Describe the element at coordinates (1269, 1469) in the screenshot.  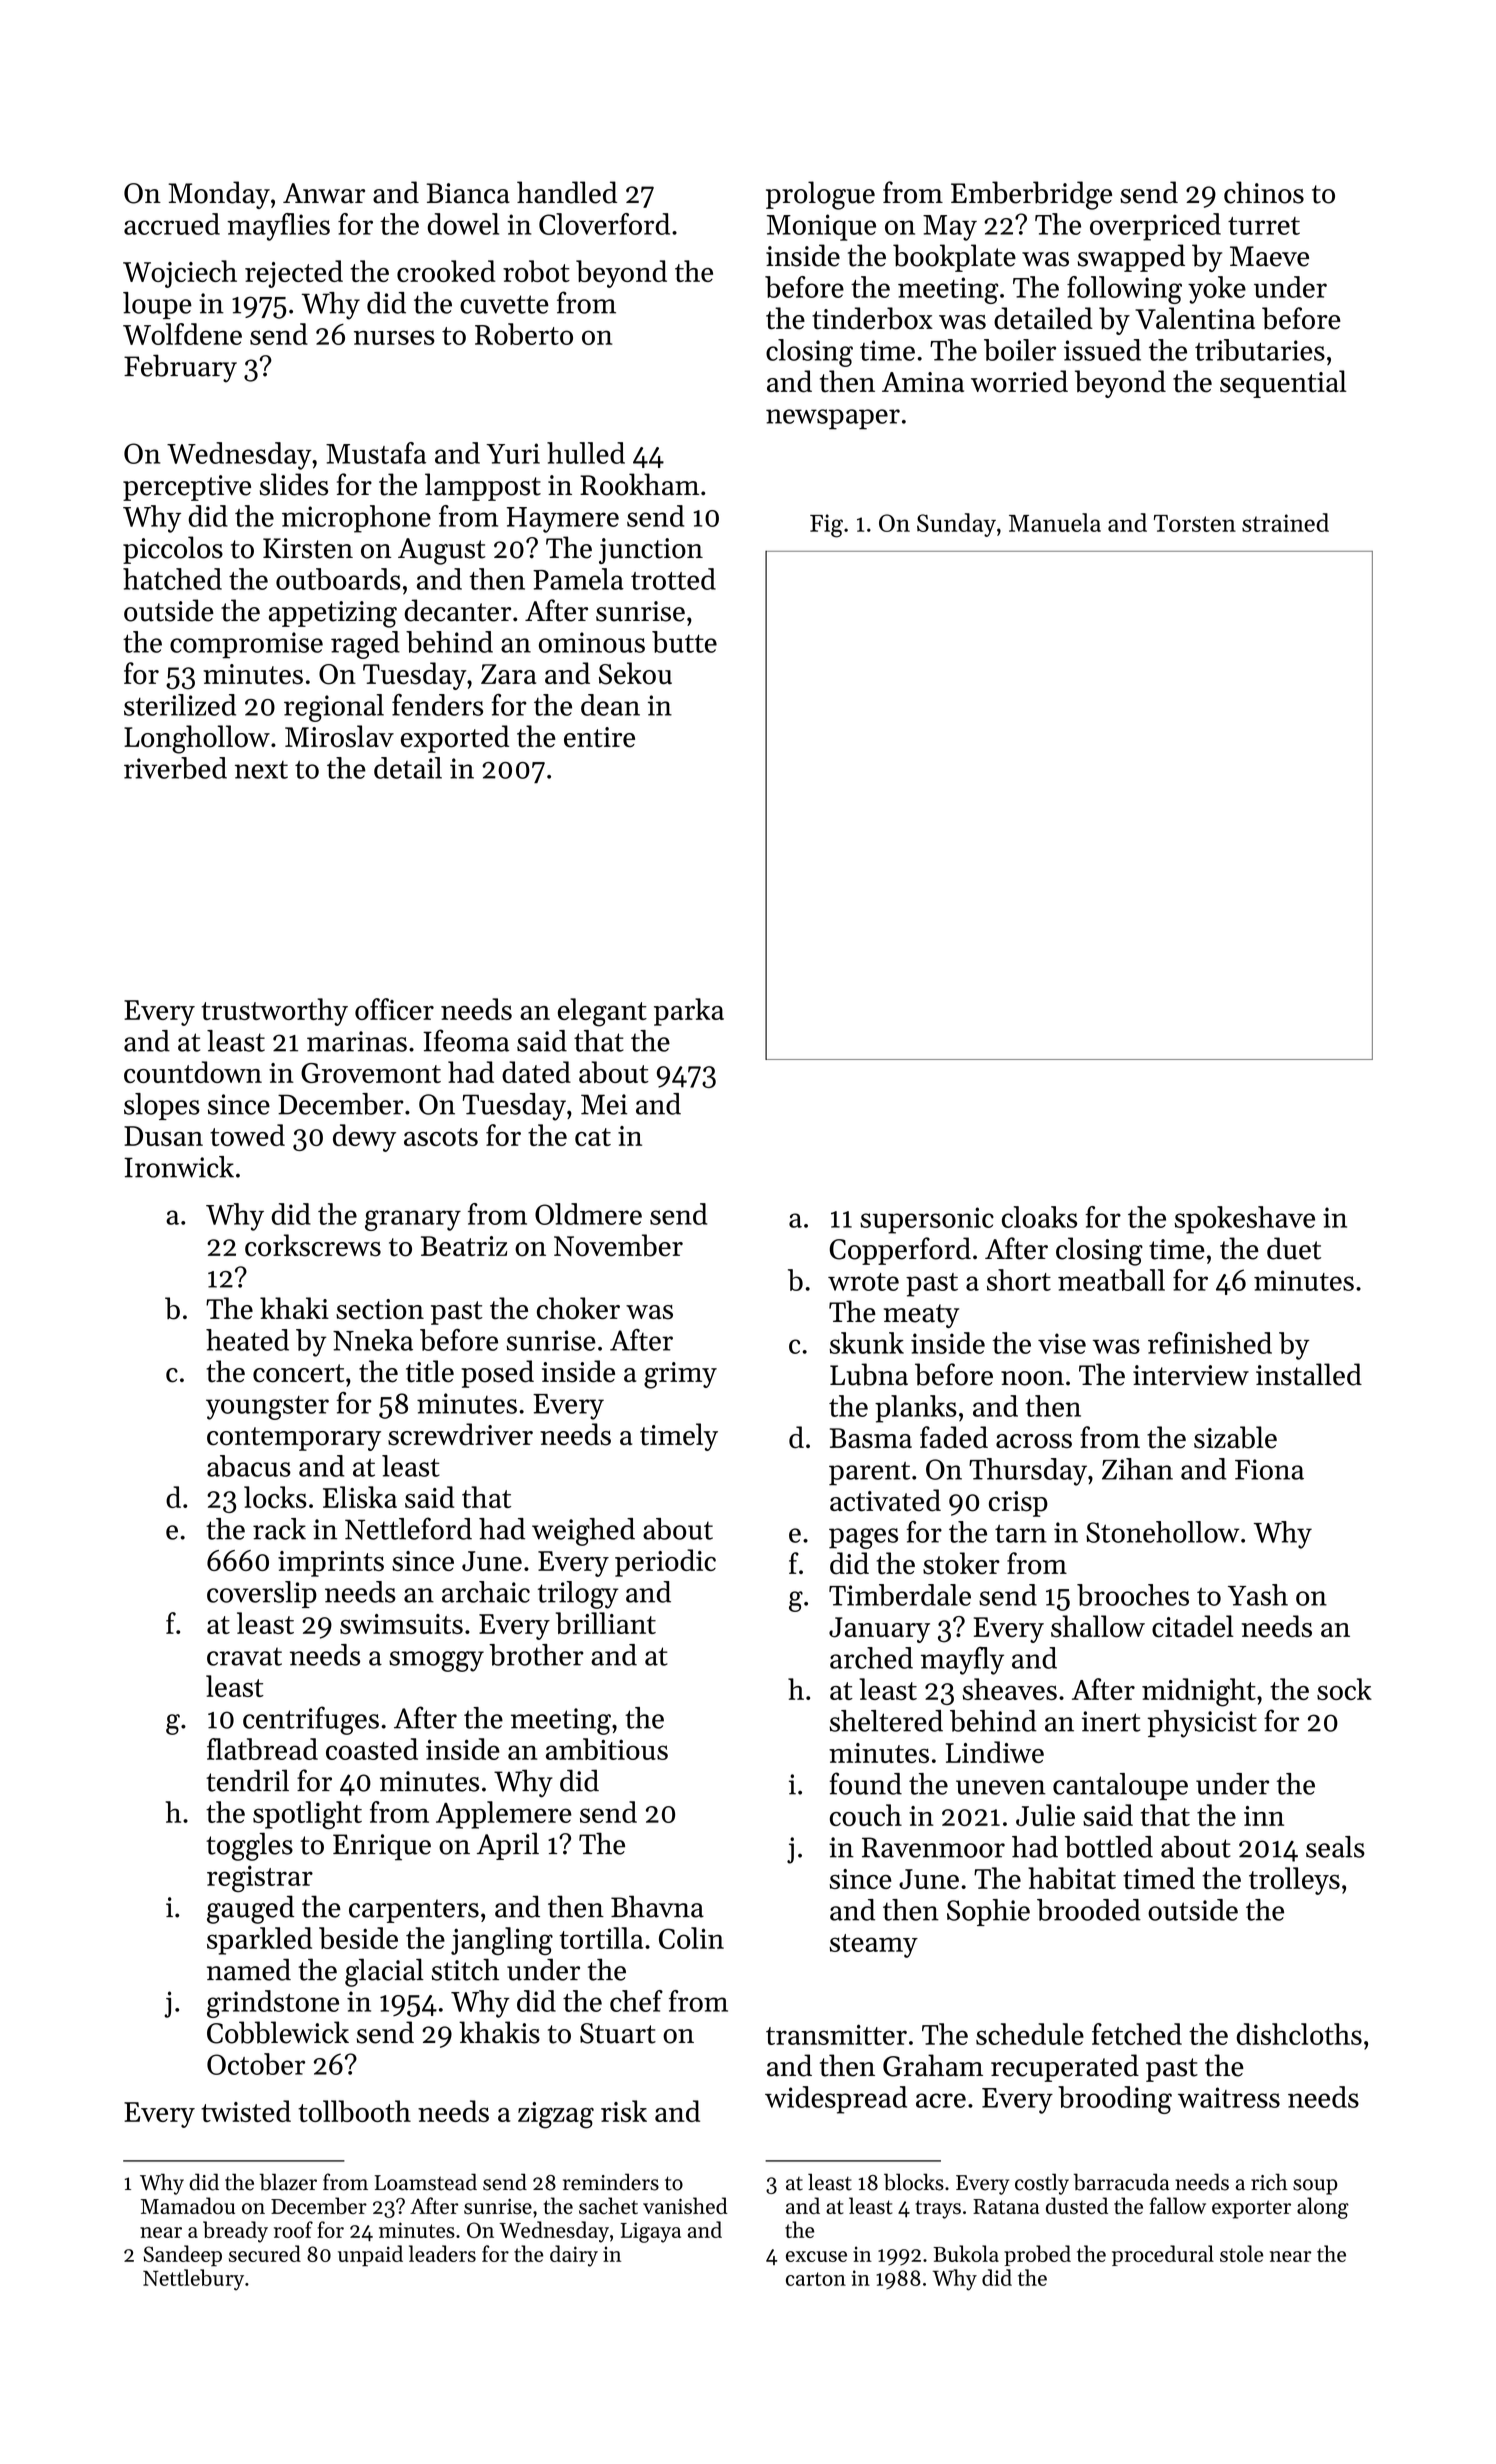
I see `Fiona` at that location.
